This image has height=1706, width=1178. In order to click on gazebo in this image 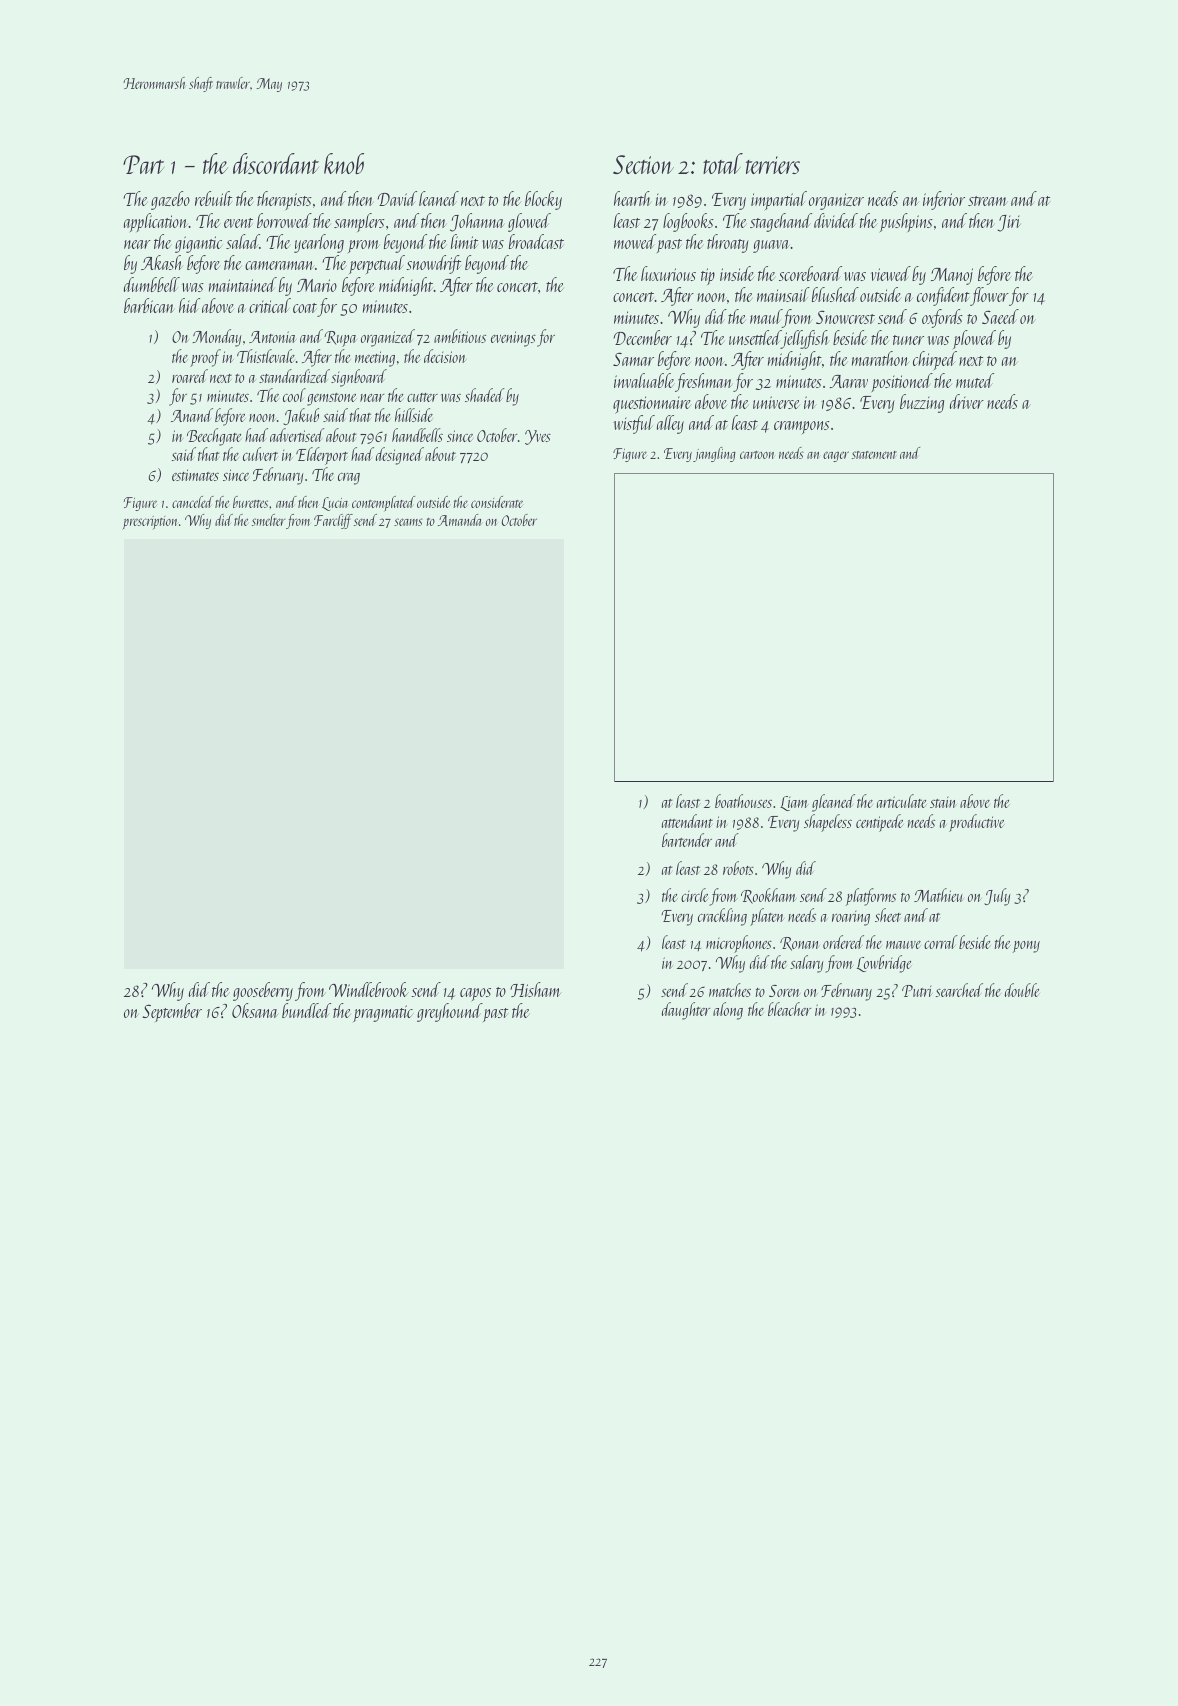, I will do `click(170, 200)`.
